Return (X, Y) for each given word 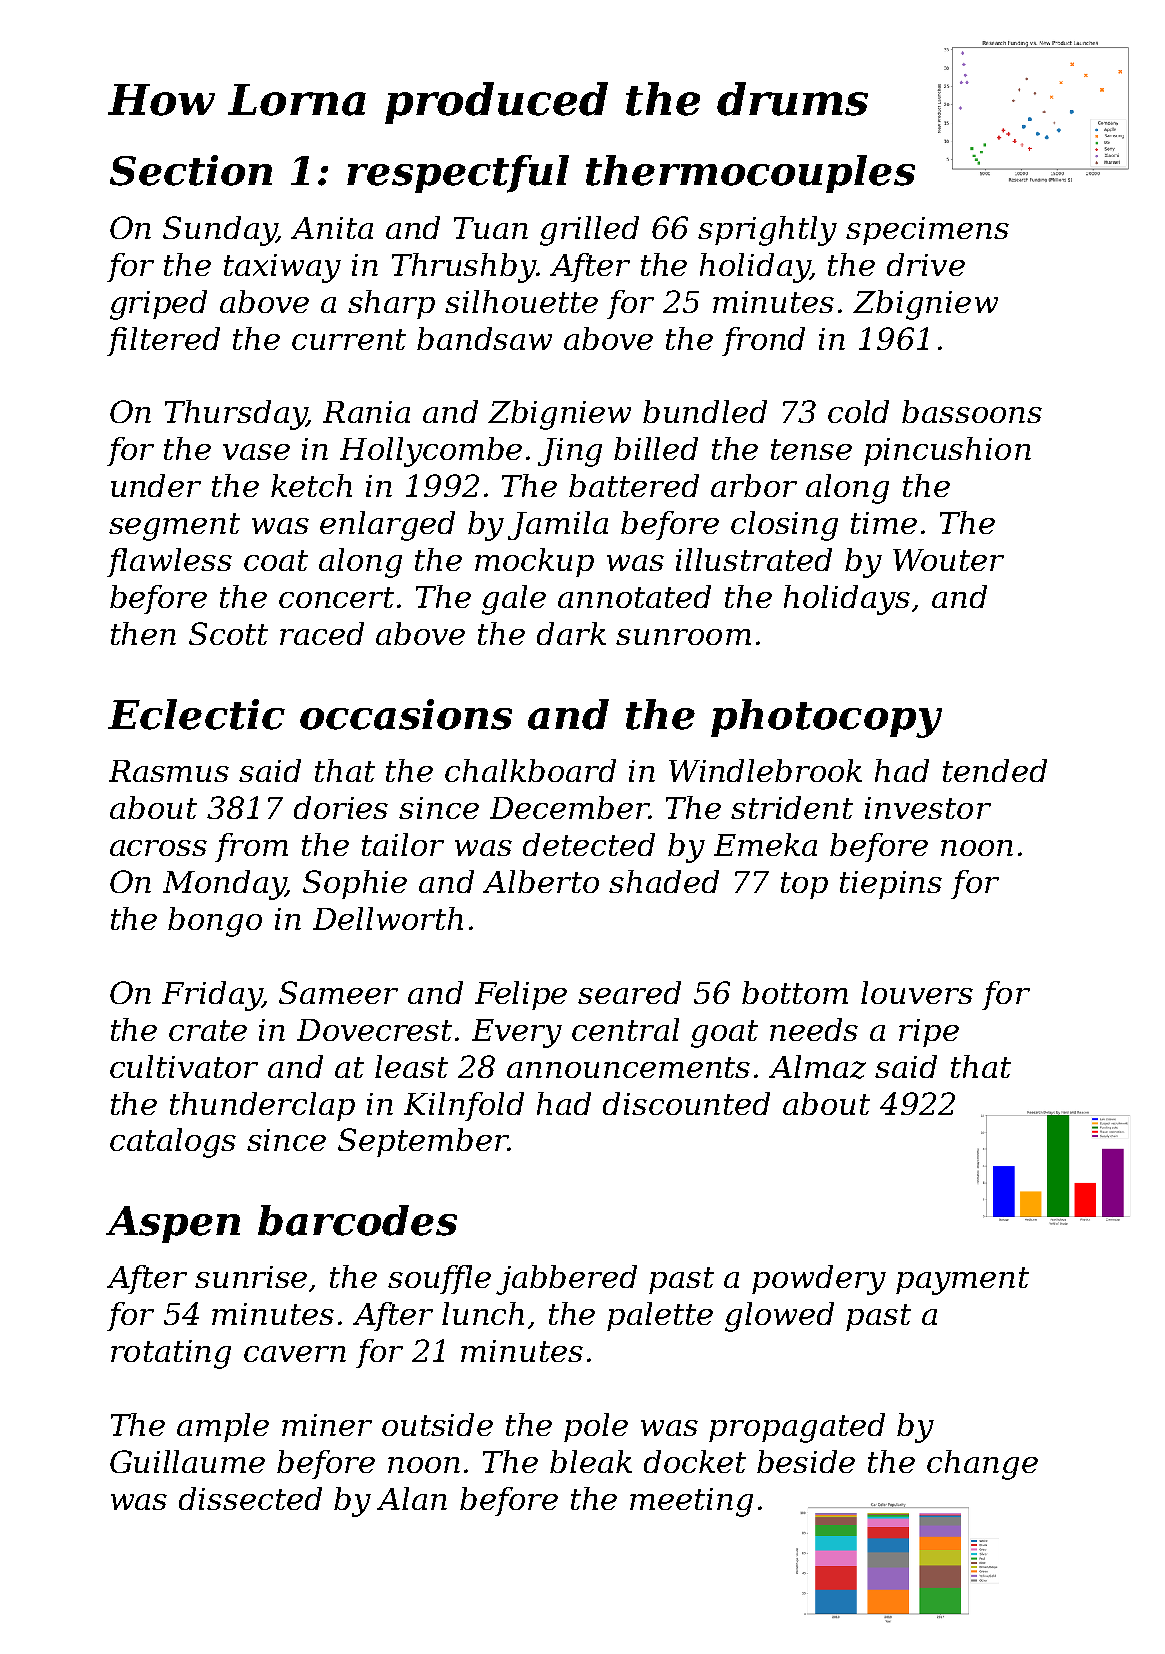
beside (806, 1461)
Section (191, 170)
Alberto (541, 881)
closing (784, 526)
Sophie (355, 884)
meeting (691, 1502)
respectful (458, 174)
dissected (250, 1498)
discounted (686, 1103)
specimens (927, 231)
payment (962, 1281)
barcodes (357, 1220)
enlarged (387, 526)
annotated (634, 596)
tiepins (891, 885)
